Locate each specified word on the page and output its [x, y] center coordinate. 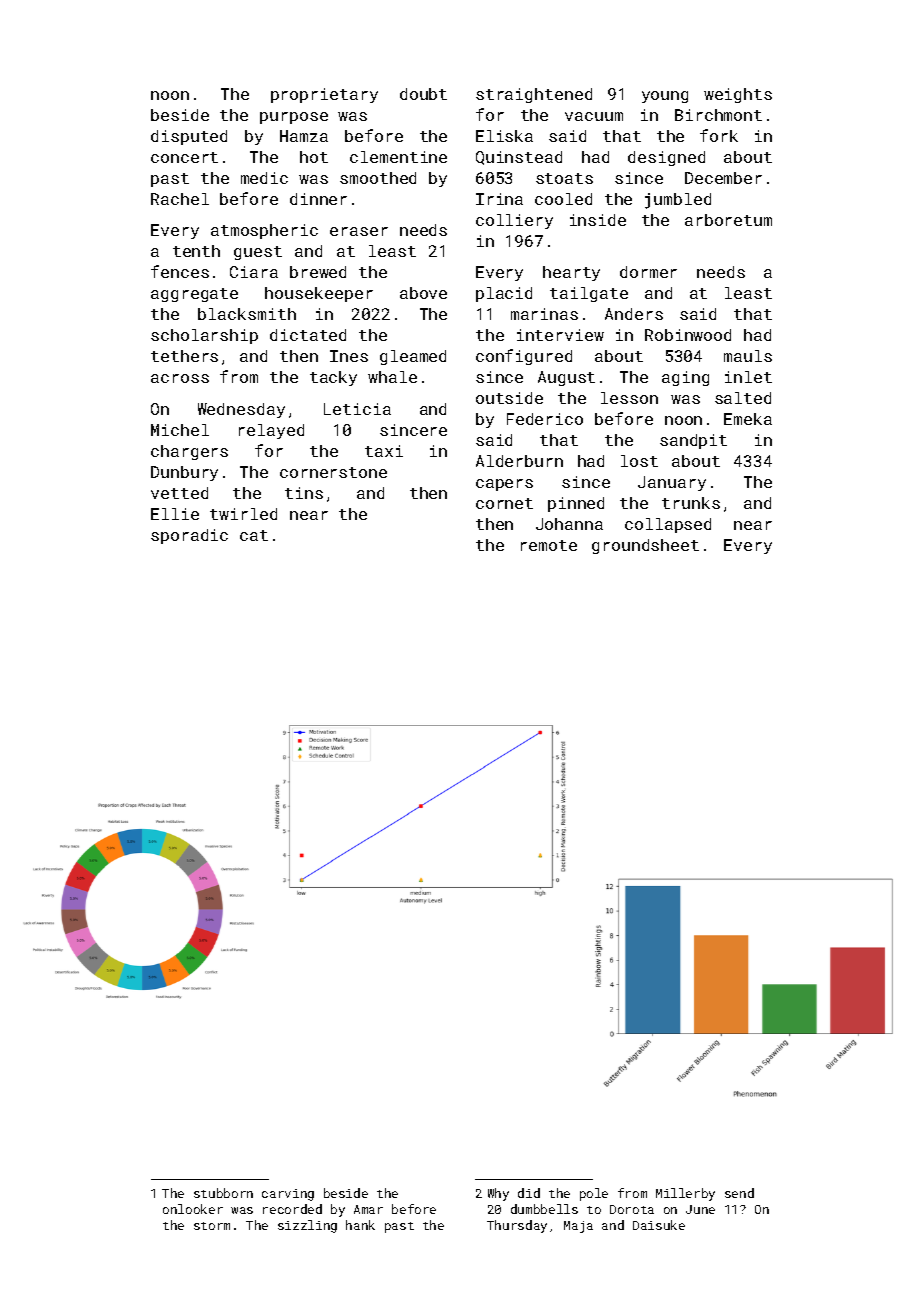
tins [304, 493]
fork [719, 135]
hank [360, 1225]
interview [560, 335]
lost [639, 461]
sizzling [307, 1226]
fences [180, 271]
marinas [544, 314]
